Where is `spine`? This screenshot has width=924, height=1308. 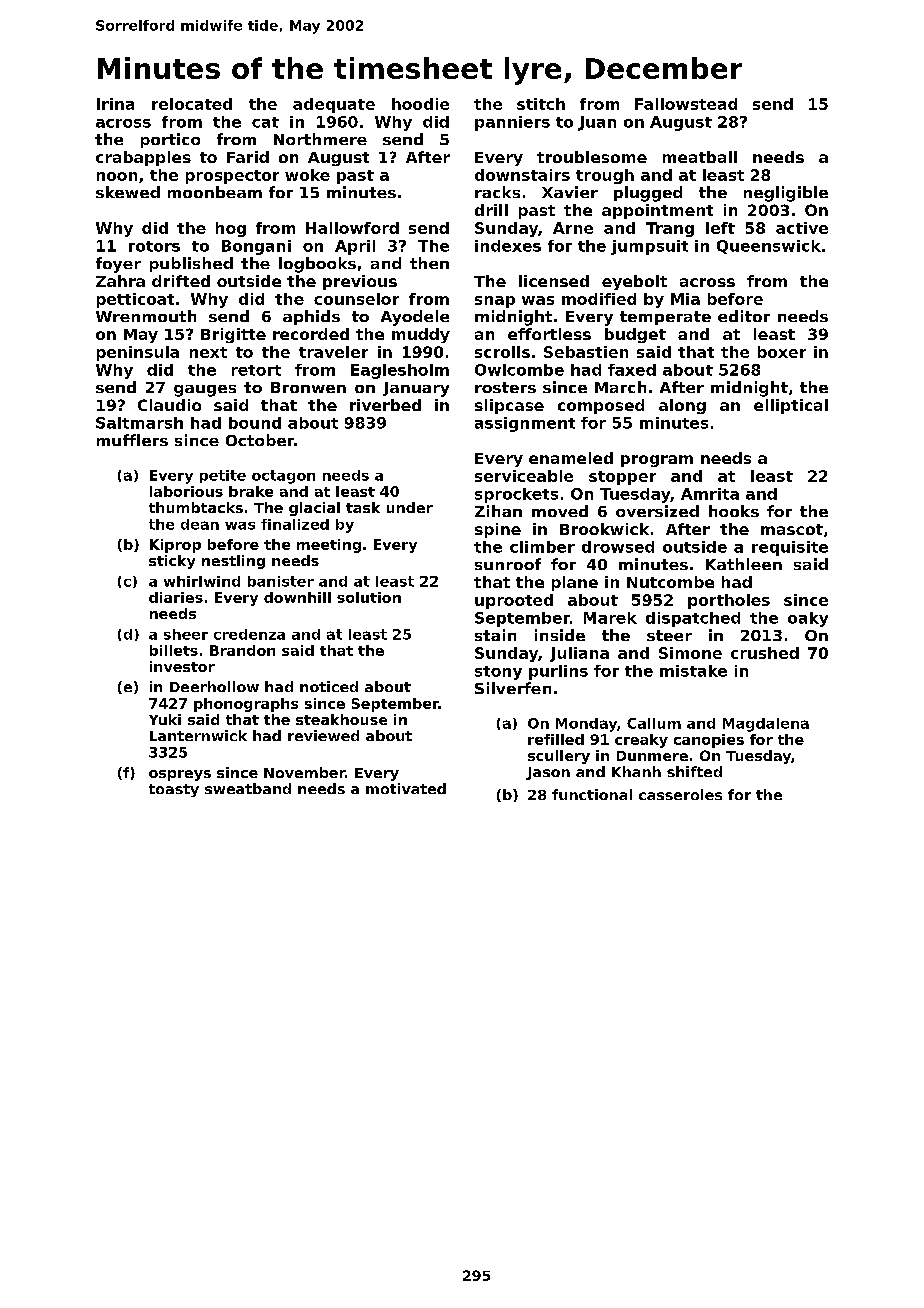 spine is located at coordinates (498, 530).
